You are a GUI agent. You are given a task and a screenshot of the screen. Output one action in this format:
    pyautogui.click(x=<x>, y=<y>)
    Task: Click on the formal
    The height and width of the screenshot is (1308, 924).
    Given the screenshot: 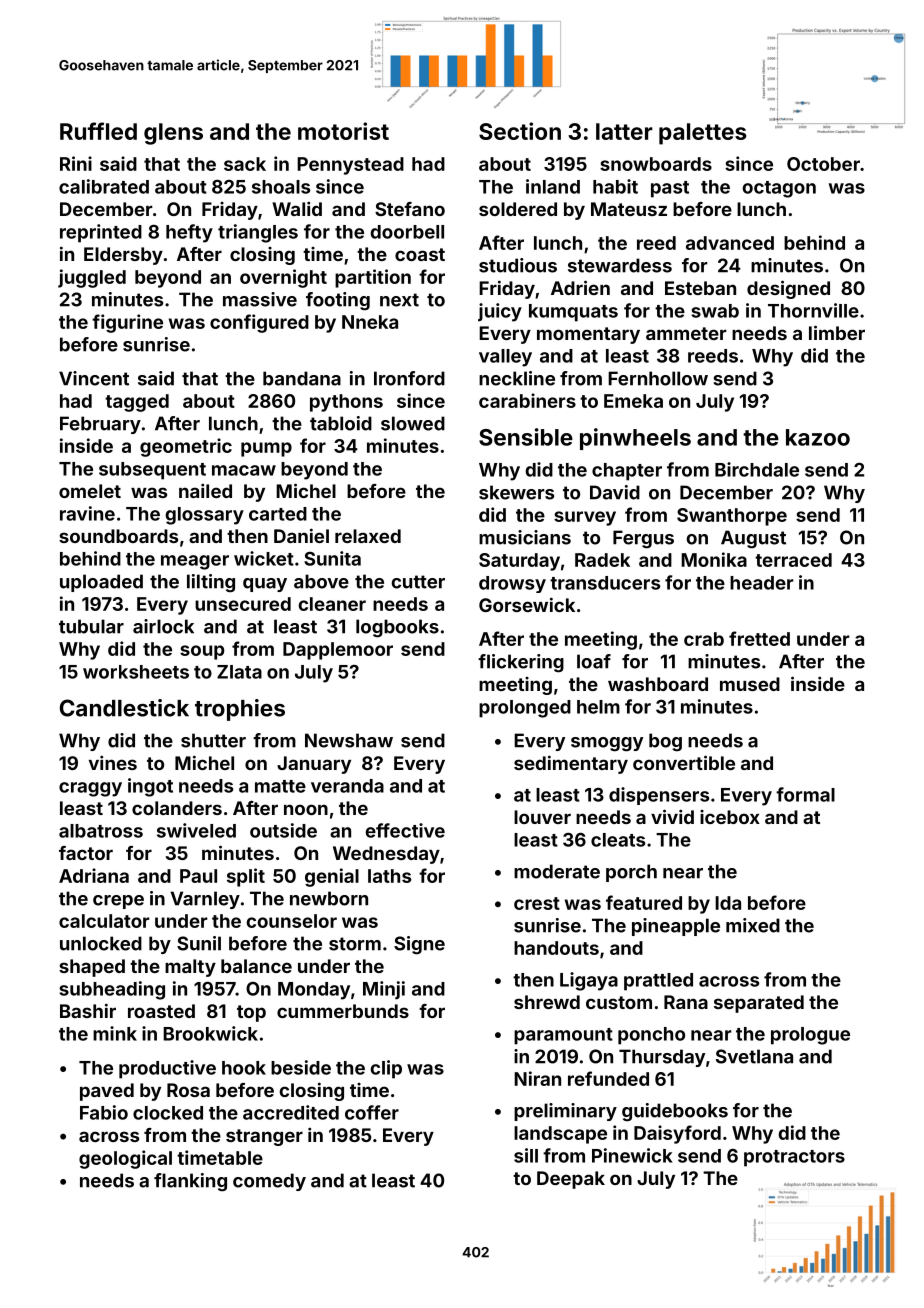 What is the action you would take?
    pyautogui.click(x=805, y=794)
